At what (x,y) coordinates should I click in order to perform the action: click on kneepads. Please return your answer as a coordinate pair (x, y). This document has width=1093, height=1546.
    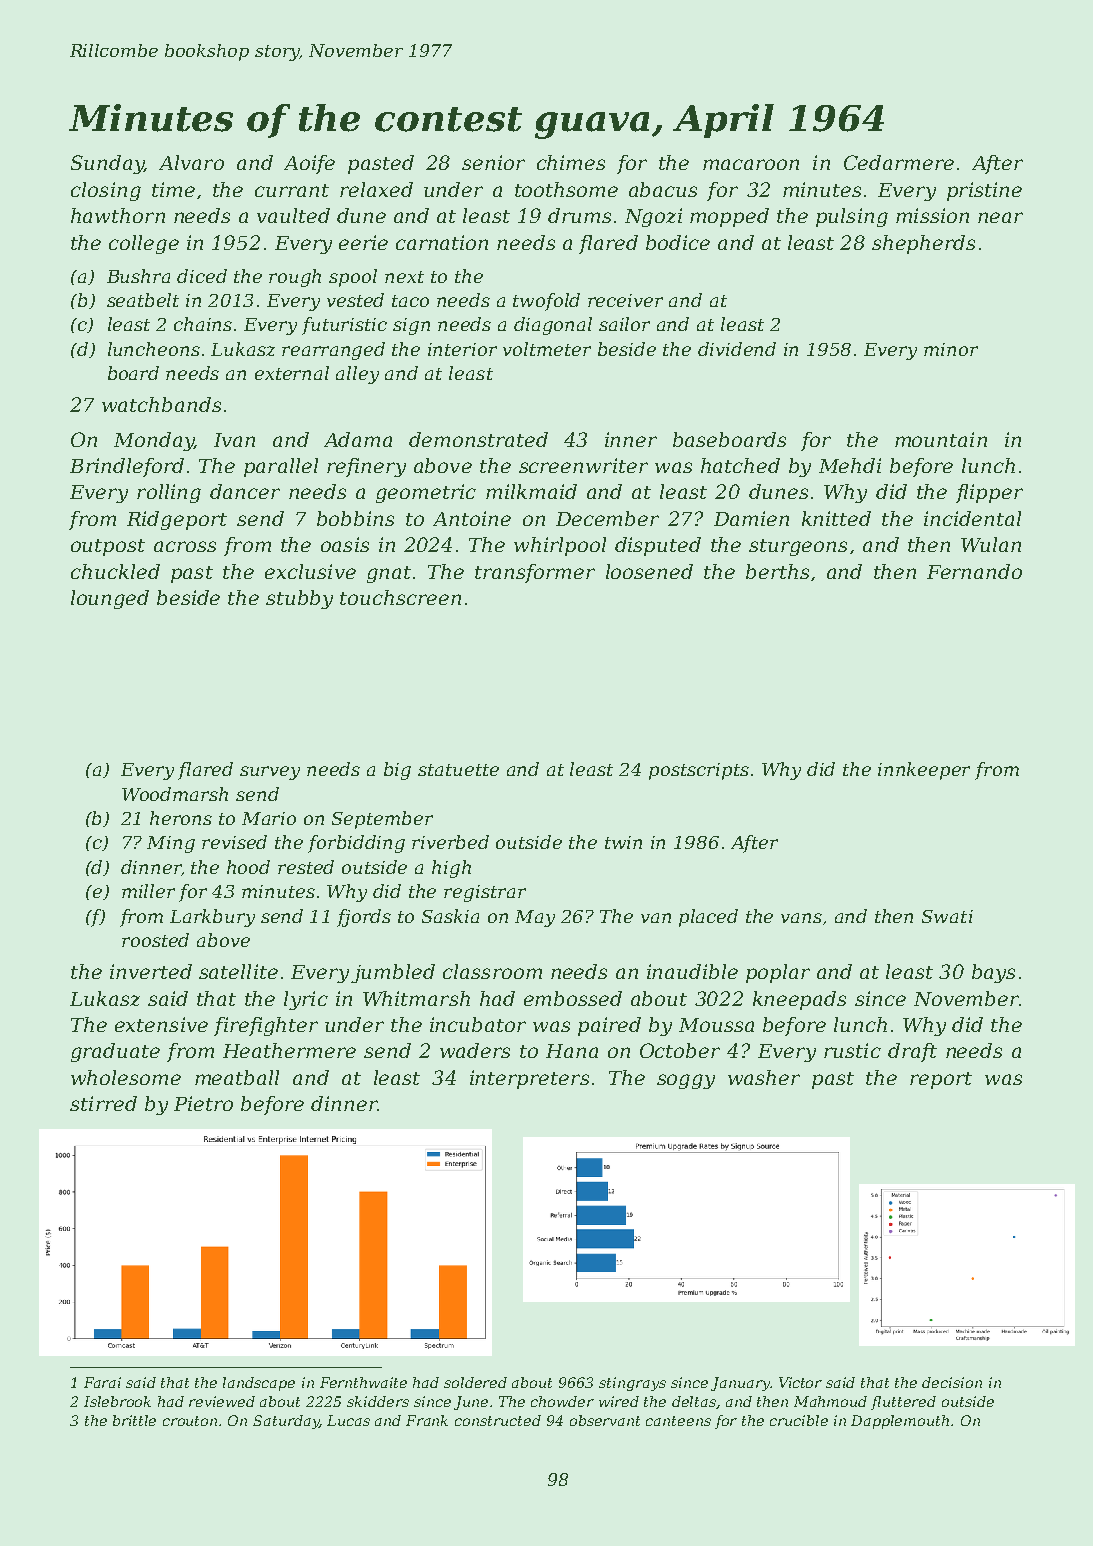
    Looking at the image, I should click on (799, 1000).
